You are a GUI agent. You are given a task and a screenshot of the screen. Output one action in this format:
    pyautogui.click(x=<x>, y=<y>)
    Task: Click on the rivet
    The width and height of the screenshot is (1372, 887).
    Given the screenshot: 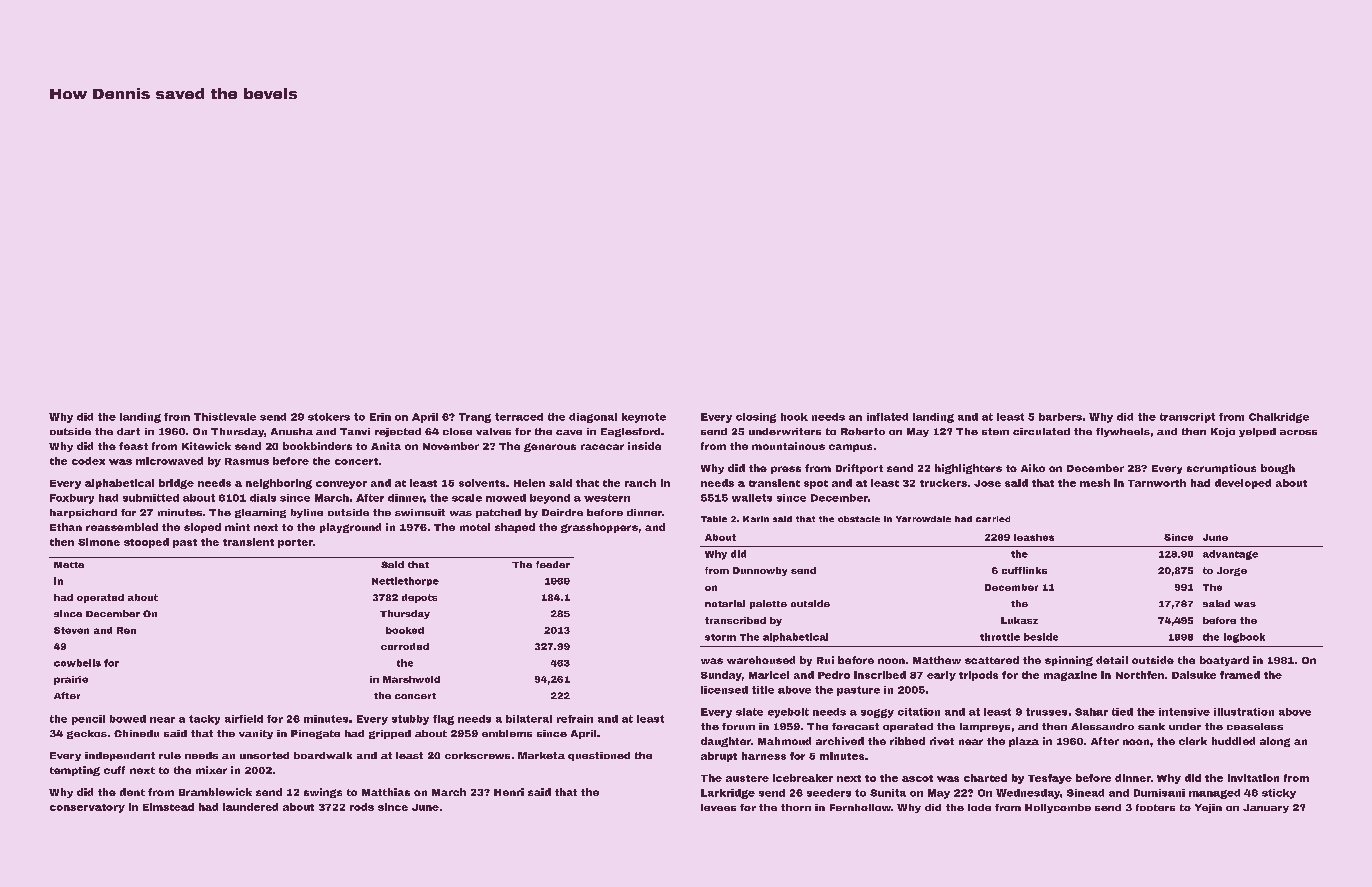 What is the action you would take?
    pyautogui.click(x=942, y=741)
